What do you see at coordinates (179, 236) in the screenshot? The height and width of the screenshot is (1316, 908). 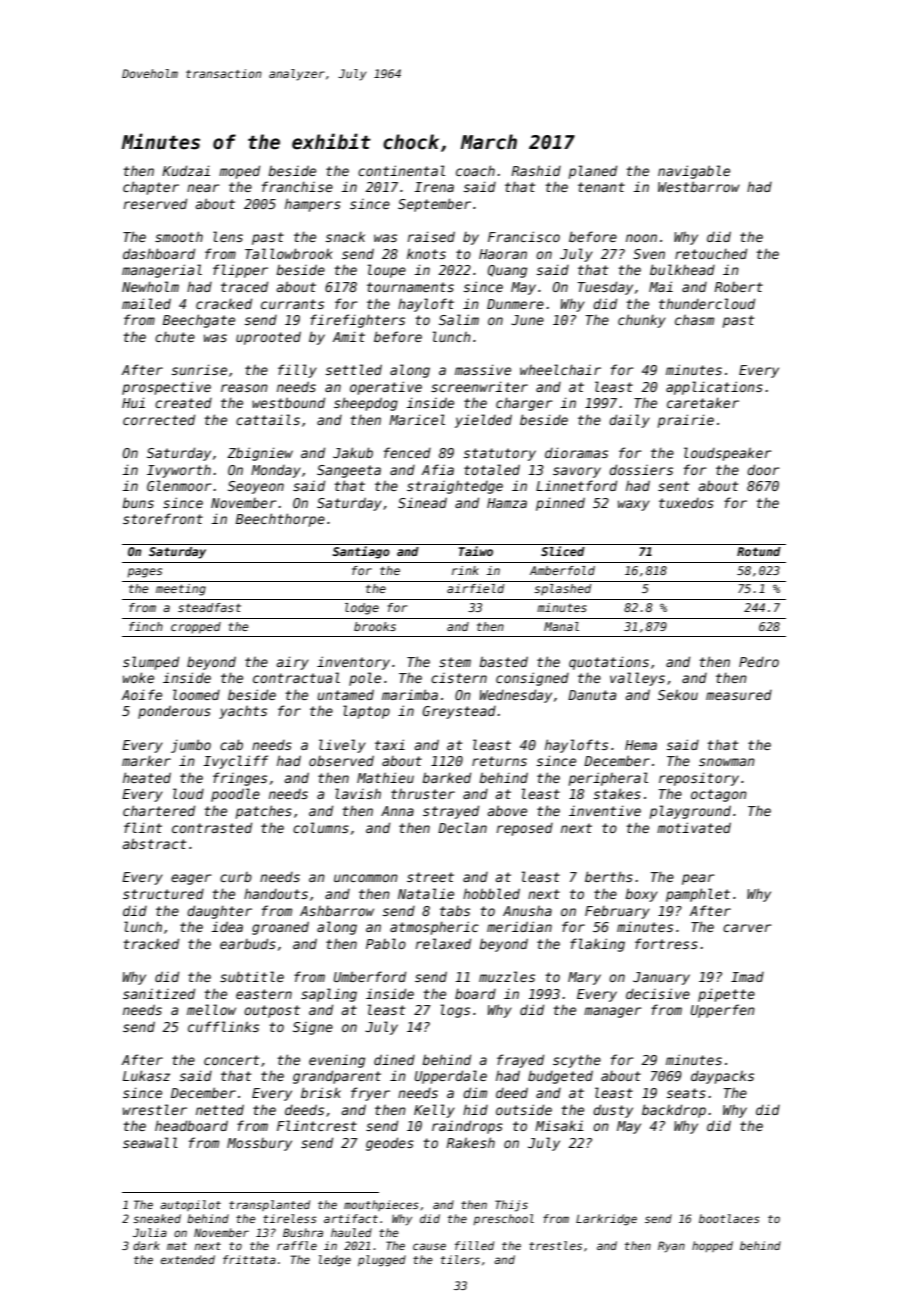 I see `smooth` at bounding box center [179, 236].
